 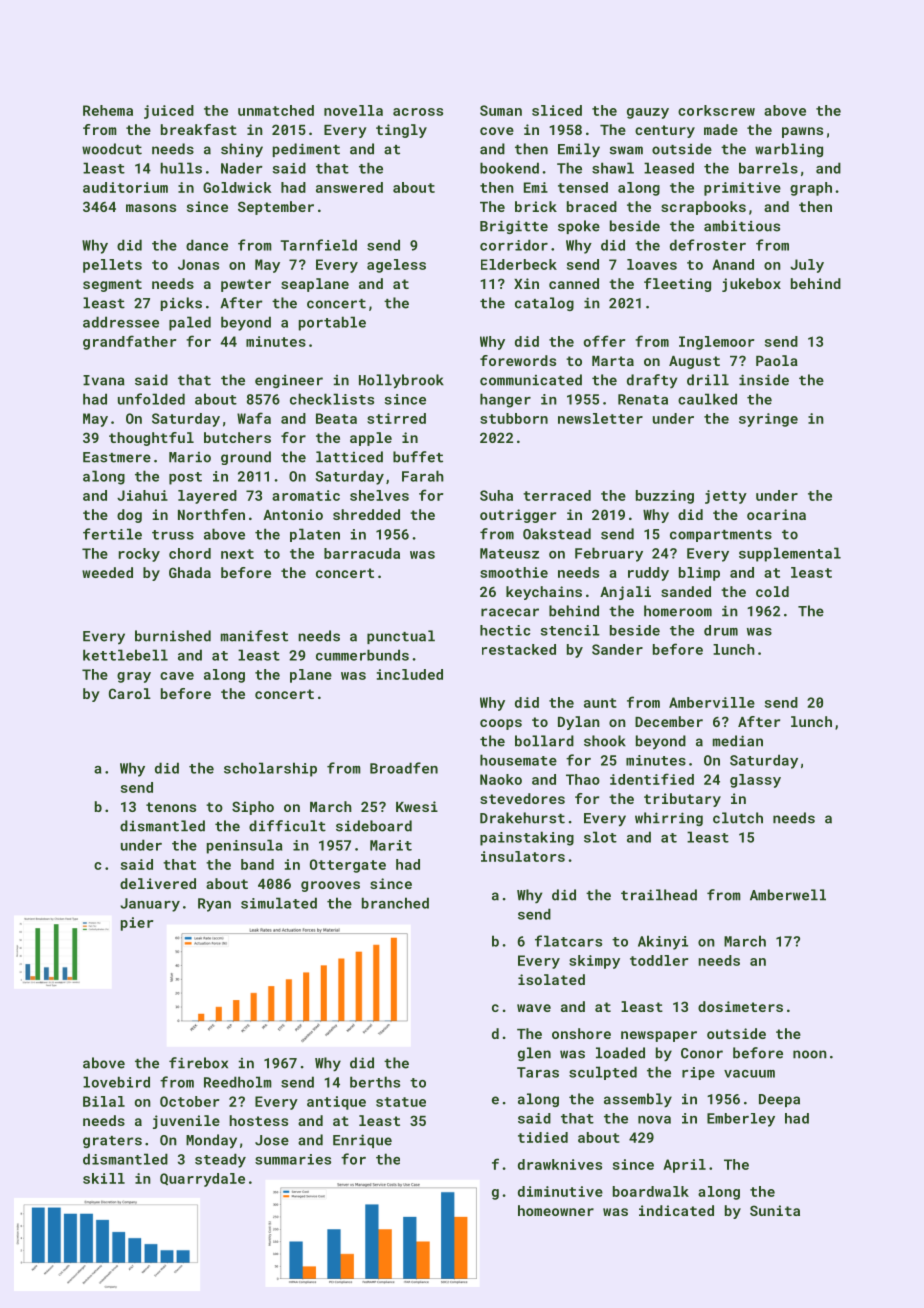 I want to click on cove, so click(x=497, y=131).
